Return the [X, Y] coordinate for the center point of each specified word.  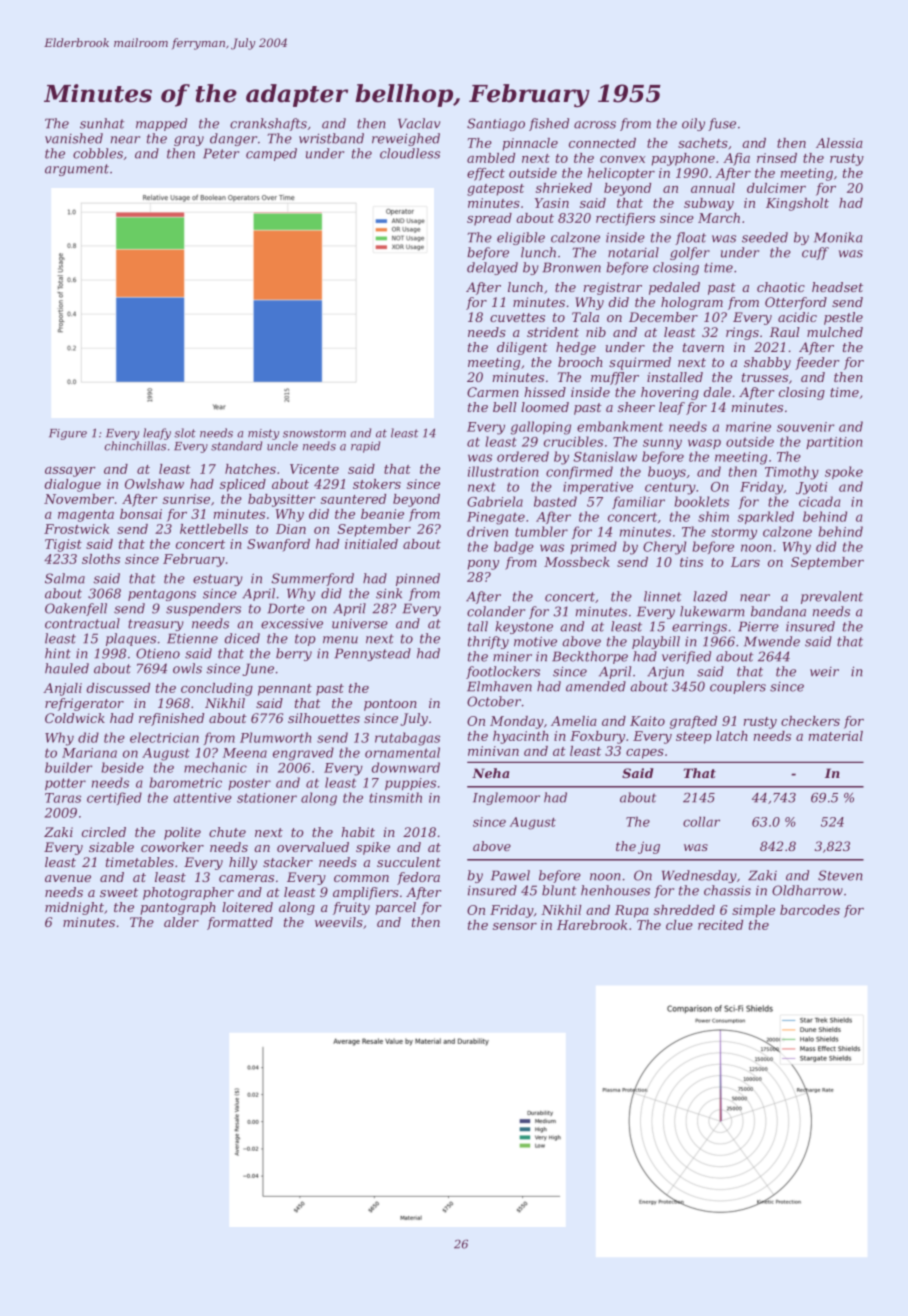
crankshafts [268, 124]
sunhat [102, 123]
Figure [68, 434]
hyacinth [521, 737]
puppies [410, 784]
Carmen [493, 392]
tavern [703, 347]
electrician [164, 737]
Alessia [839, 143]
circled [104, 832]
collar [701, 822]
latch [732, 736]
